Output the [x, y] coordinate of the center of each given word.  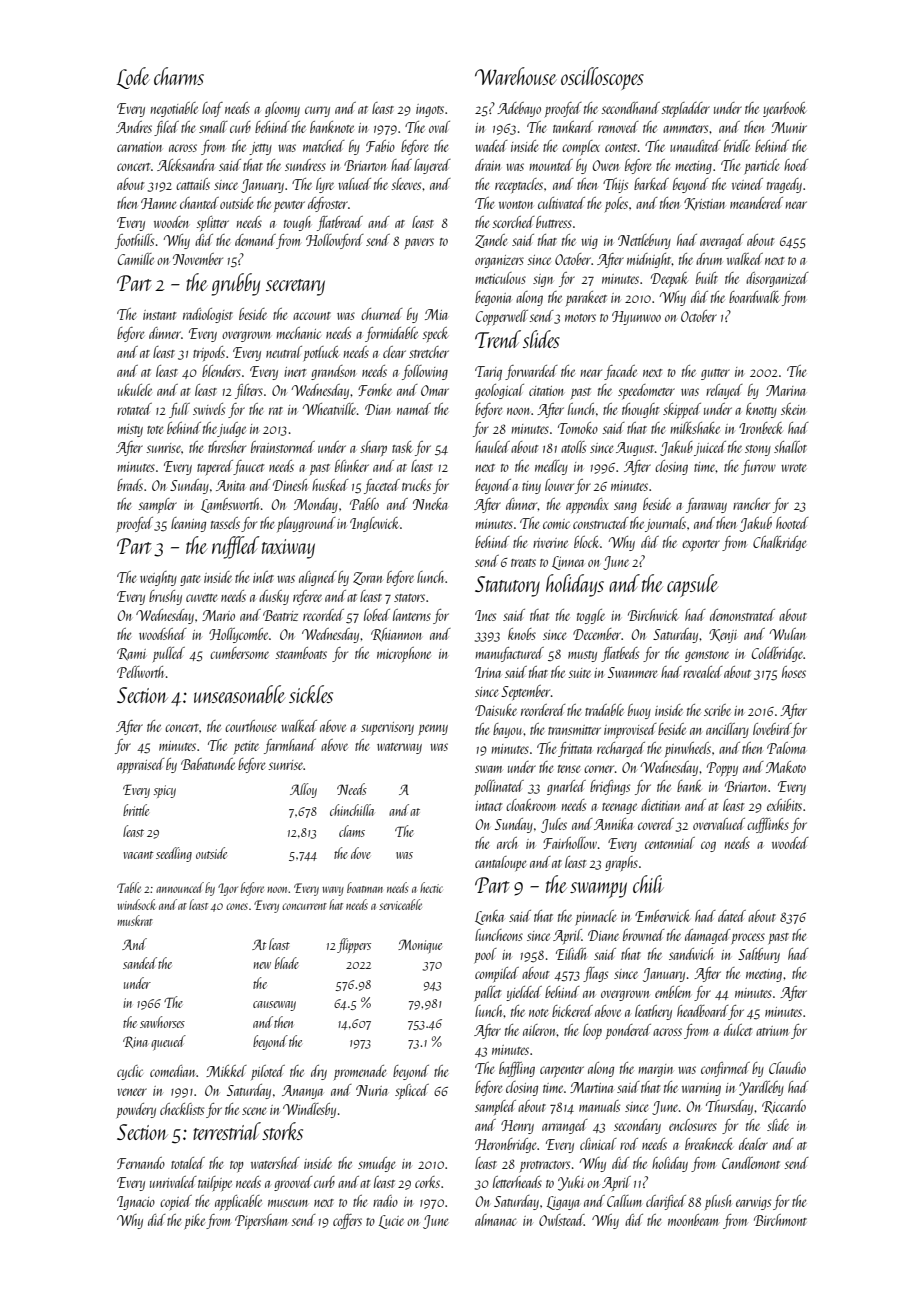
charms [179, 76]
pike [195, 1221]
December [597, 634]
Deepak [669, 279]
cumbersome [239, 653]
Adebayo [519, 109]
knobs [522, 634]
